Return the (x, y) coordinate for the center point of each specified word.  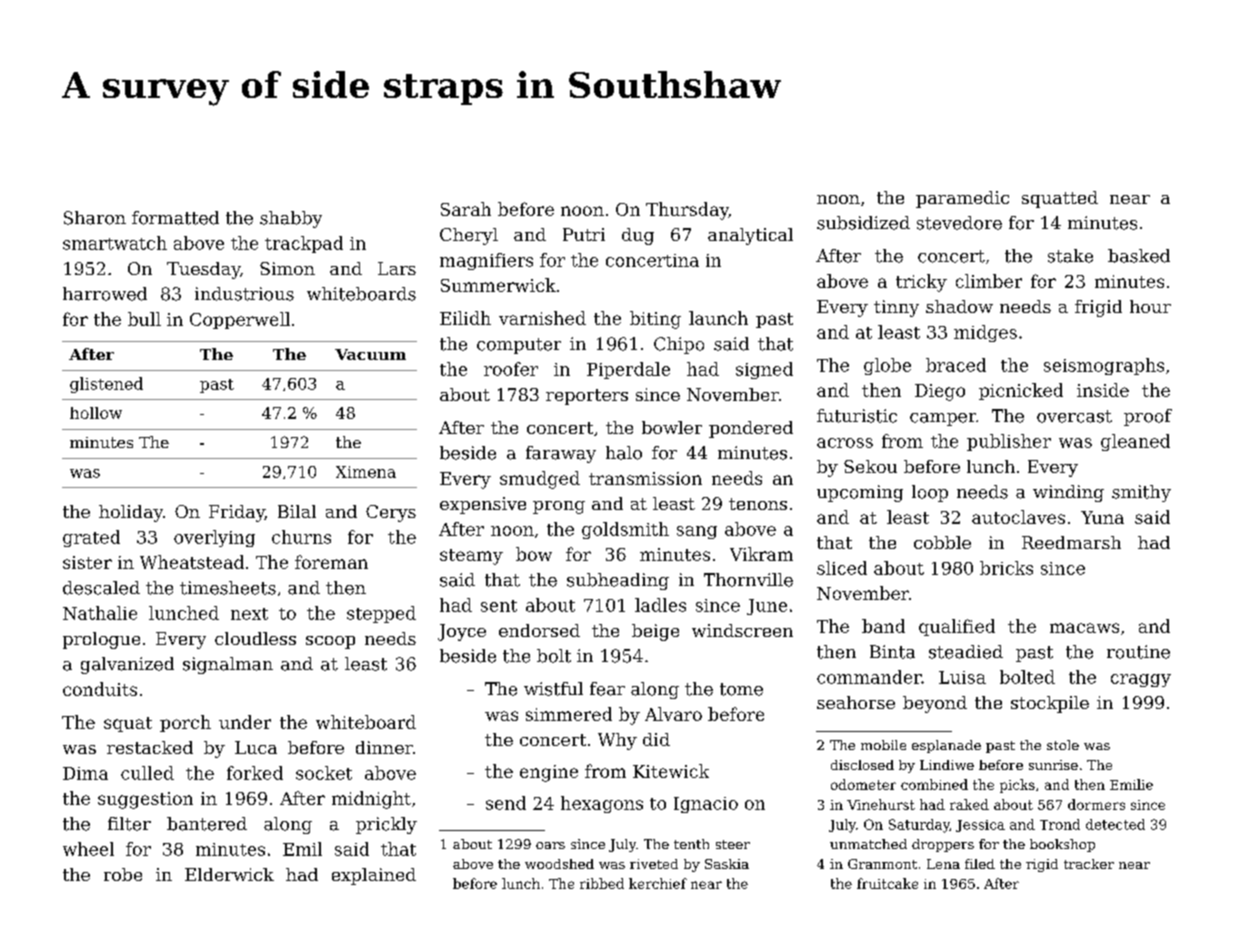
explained (374, 876)
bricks (1006, 568)
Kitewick (671, 771)
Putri (584, 234)
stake (1070, 256)
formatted (175, 218)
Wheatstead (192, 562)
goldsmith (625, 530)
